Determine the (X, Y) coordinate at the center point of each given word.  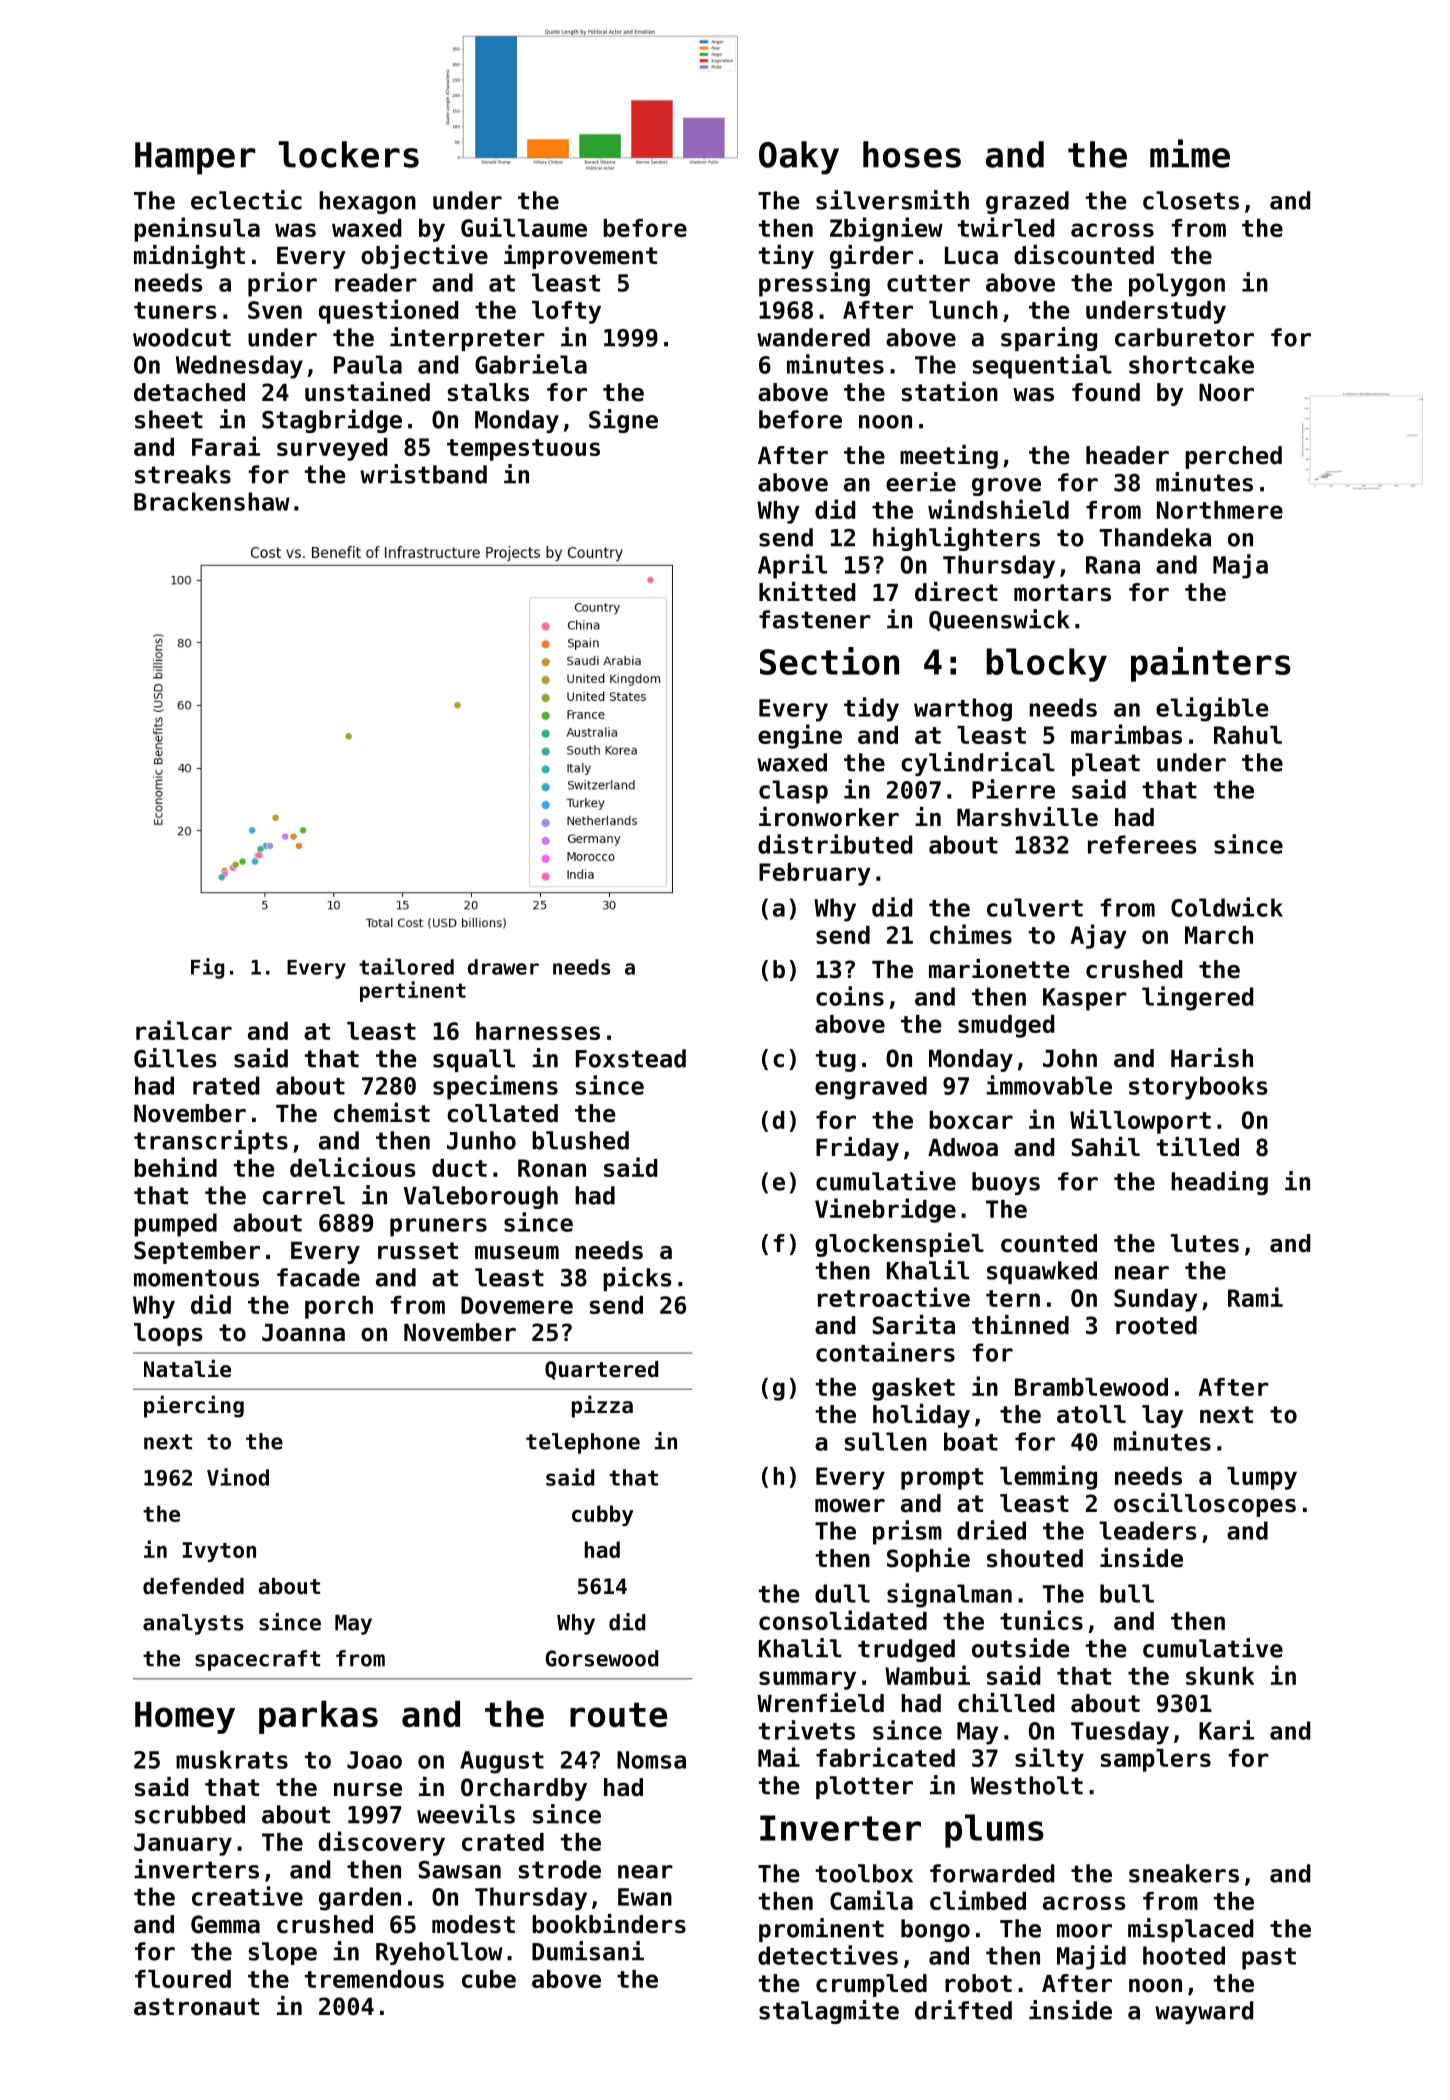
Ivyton (219, 1552)
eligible (1212, 709)
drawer (503, 967)
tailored (406, 966)
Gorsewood (601, 1658)
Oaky (799, 158)
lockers (348, 154)
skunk (1220, 1676)
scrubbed (190, 1814)
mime (1190, 153)
